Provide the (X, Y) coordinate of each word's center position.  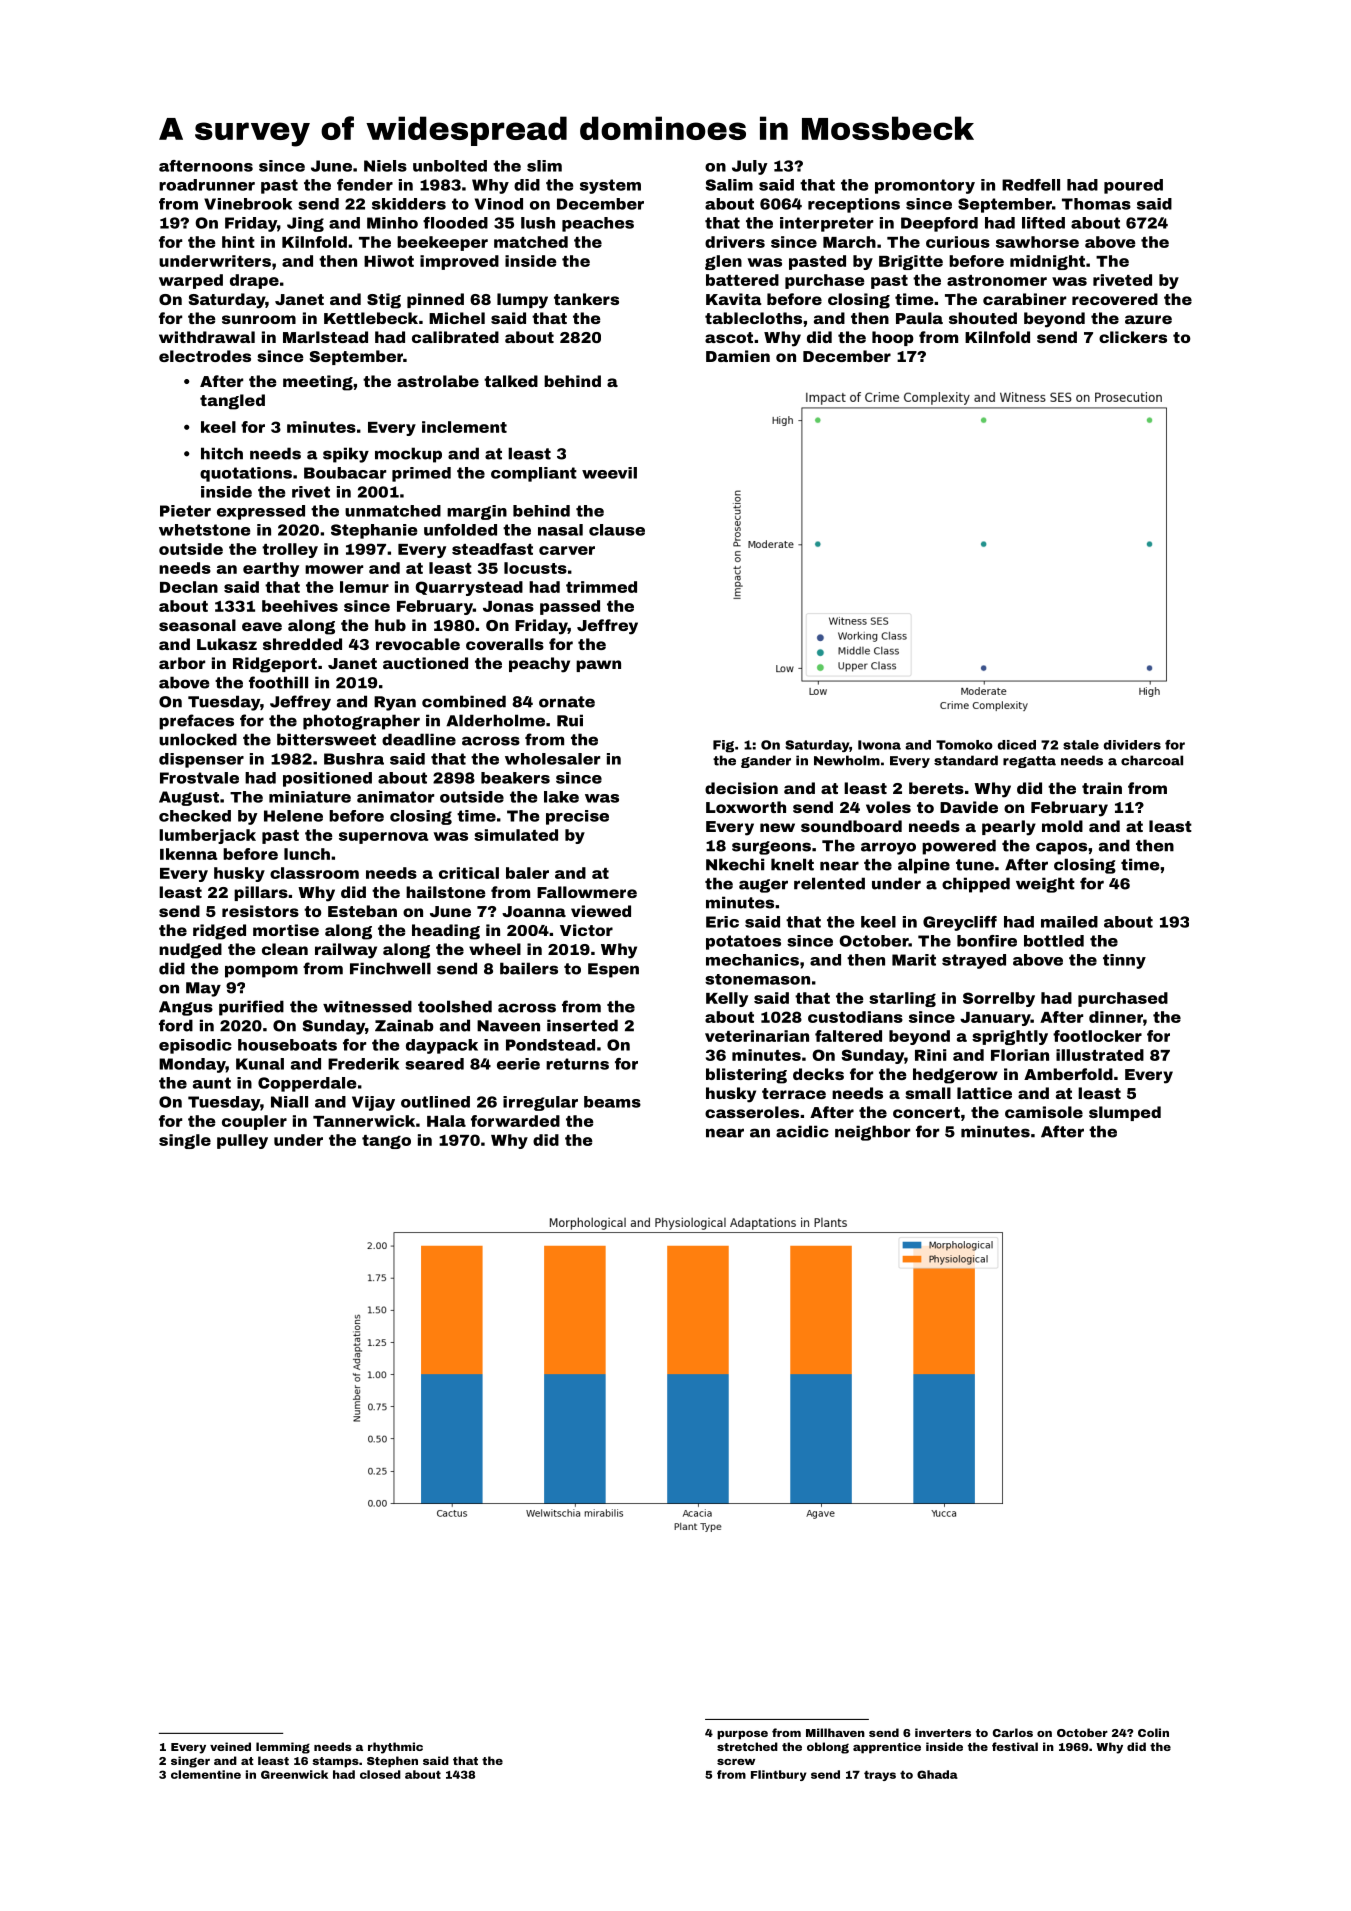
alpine (924, 866)
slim (544, 166)
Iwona (879, 745)
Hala (446, 1121)
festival (1015, 1746)
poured (1133, 186)
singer (190, 1762)
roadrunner (207, 185)
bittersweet (326, 739)
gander (766, 761)
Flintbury (779, 1775)
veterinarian (757, 1036)
